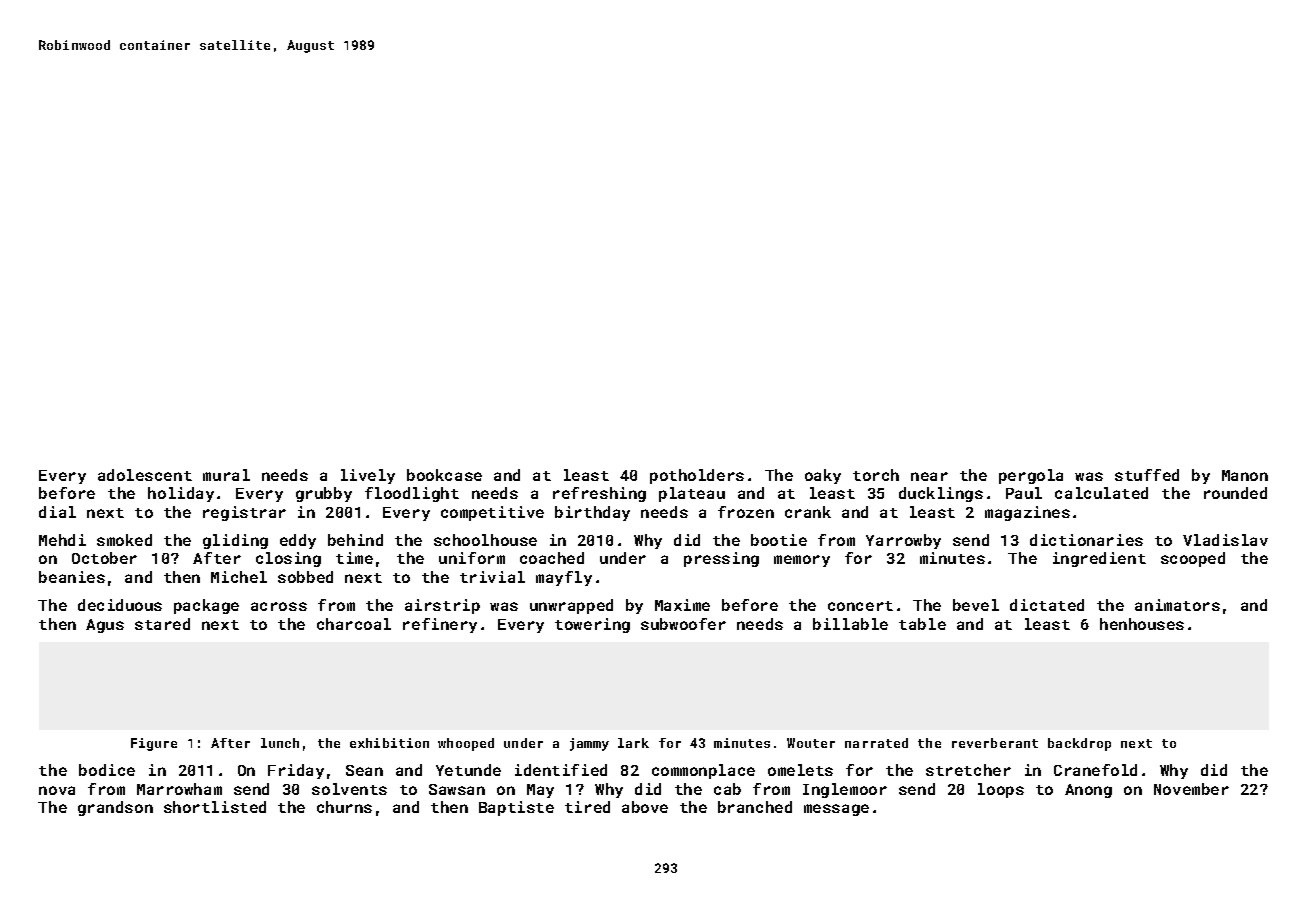 Image resolution: width=1308 pixels, height=924 pixels. Describe the element at coordinates (1245, 475) in the image. I see `Manon` at that location.
